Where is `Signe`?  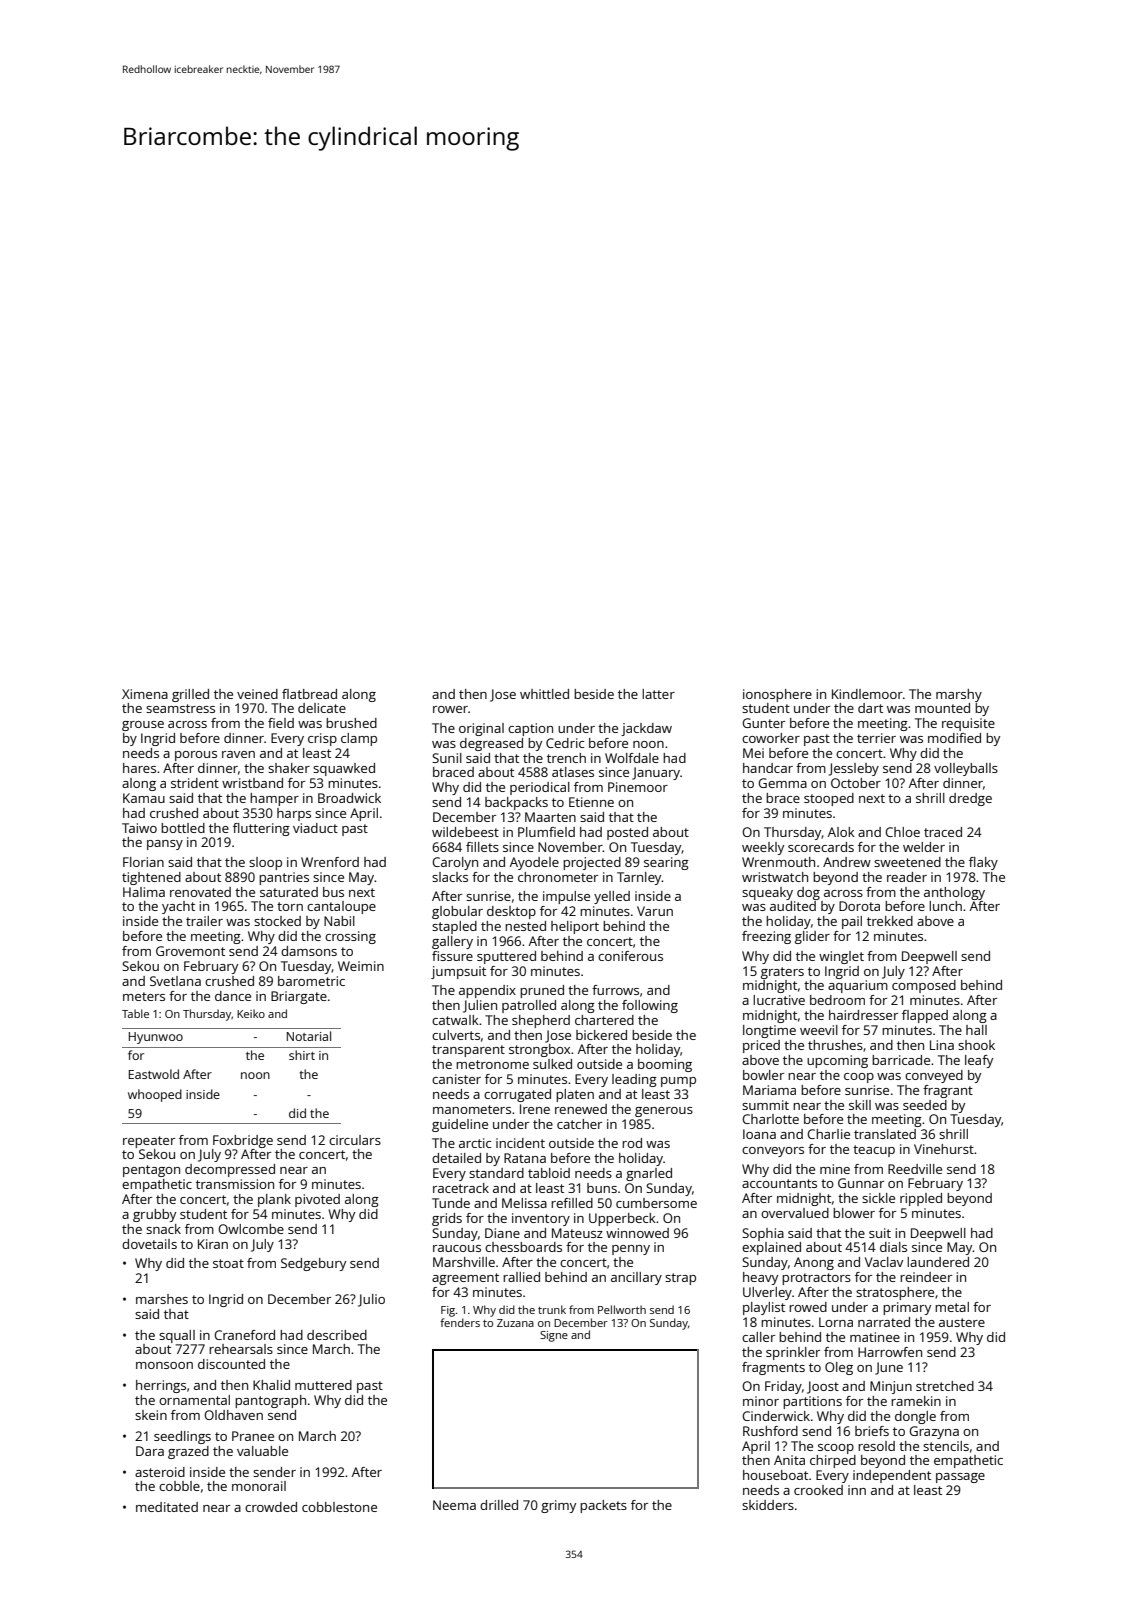
Signe is located at coordinates (554, 1336).
